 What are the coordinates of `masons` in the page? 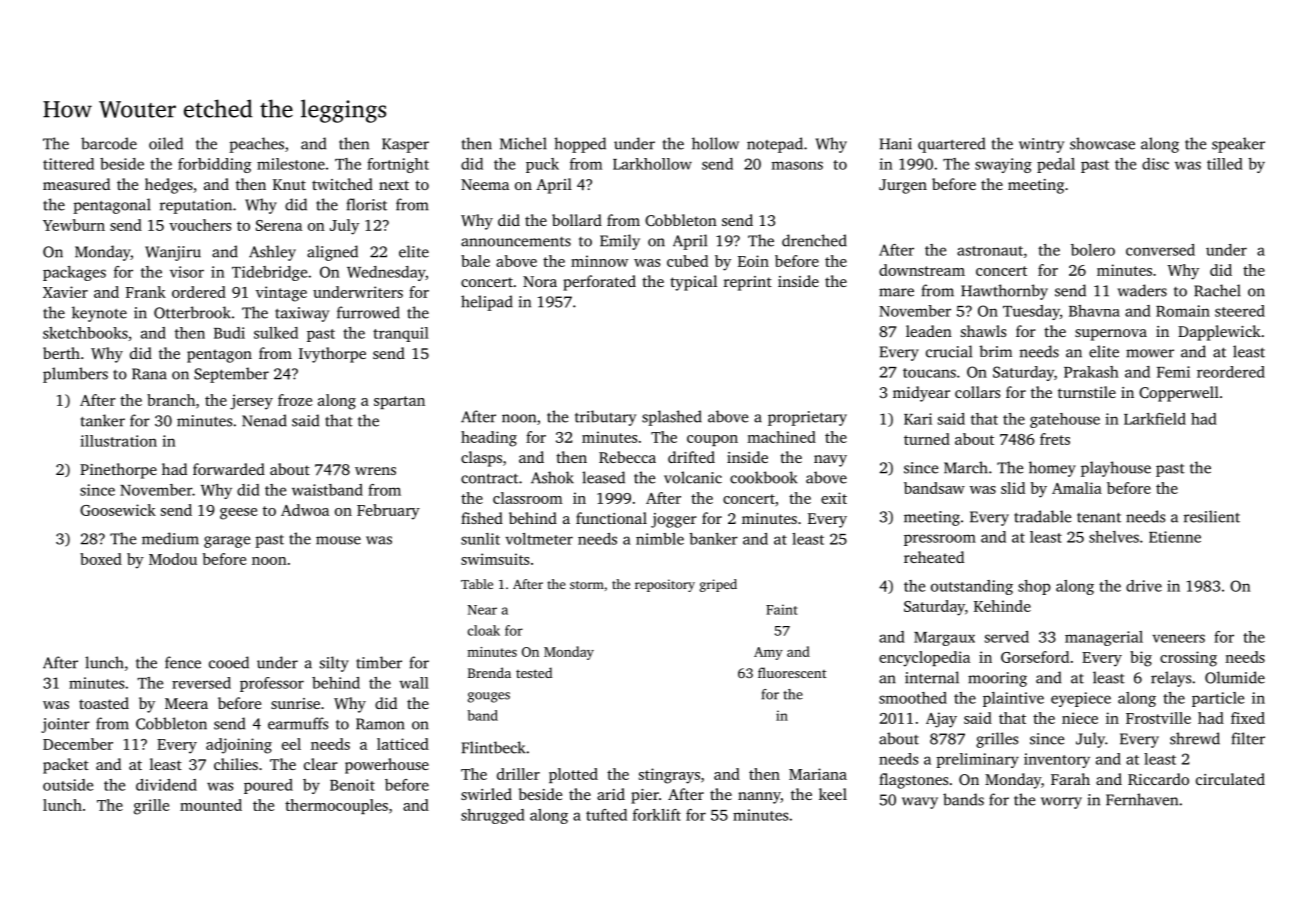 It's located at (797, 165).
